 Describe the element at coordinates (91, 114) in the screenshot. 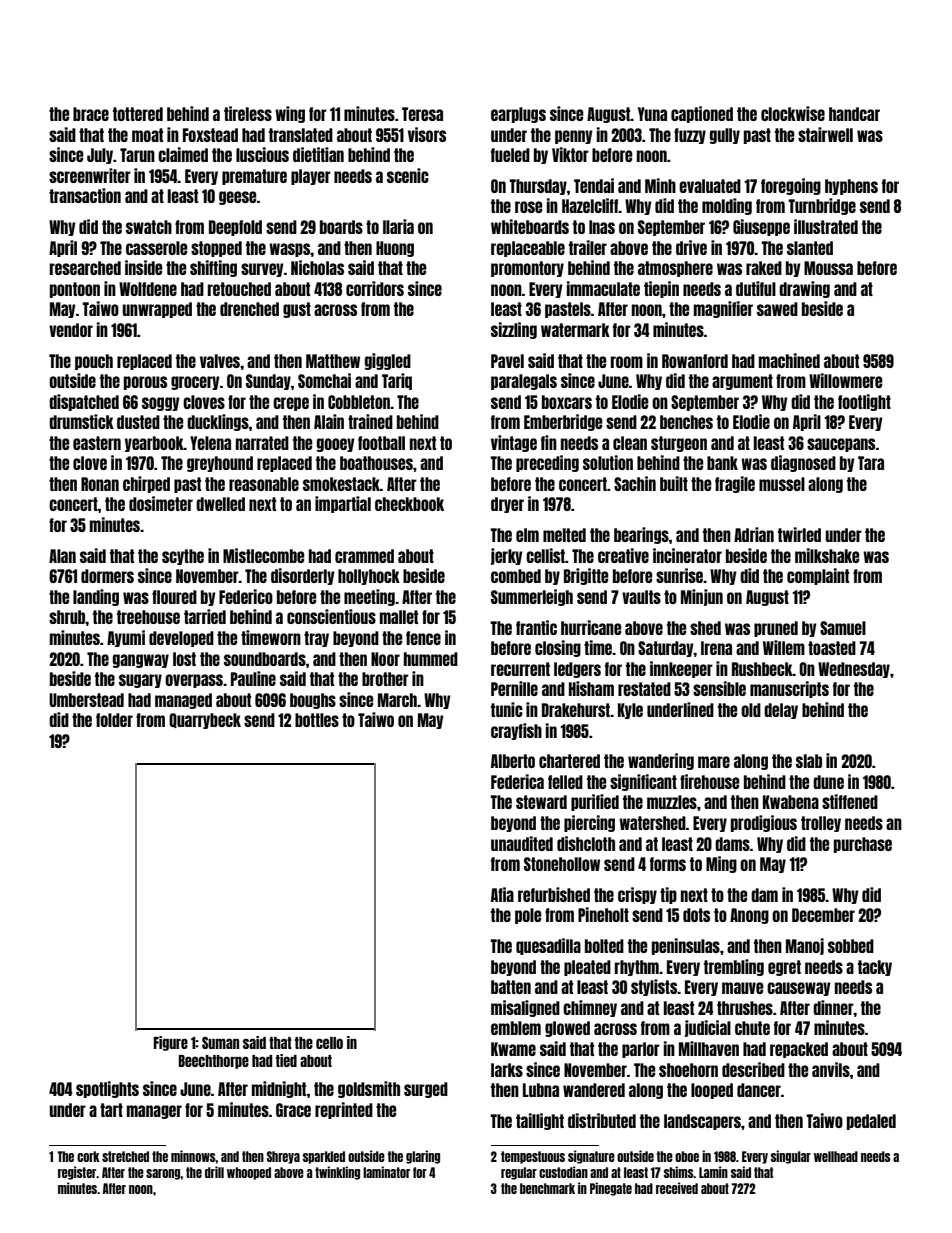

I see `brace` at that location.
